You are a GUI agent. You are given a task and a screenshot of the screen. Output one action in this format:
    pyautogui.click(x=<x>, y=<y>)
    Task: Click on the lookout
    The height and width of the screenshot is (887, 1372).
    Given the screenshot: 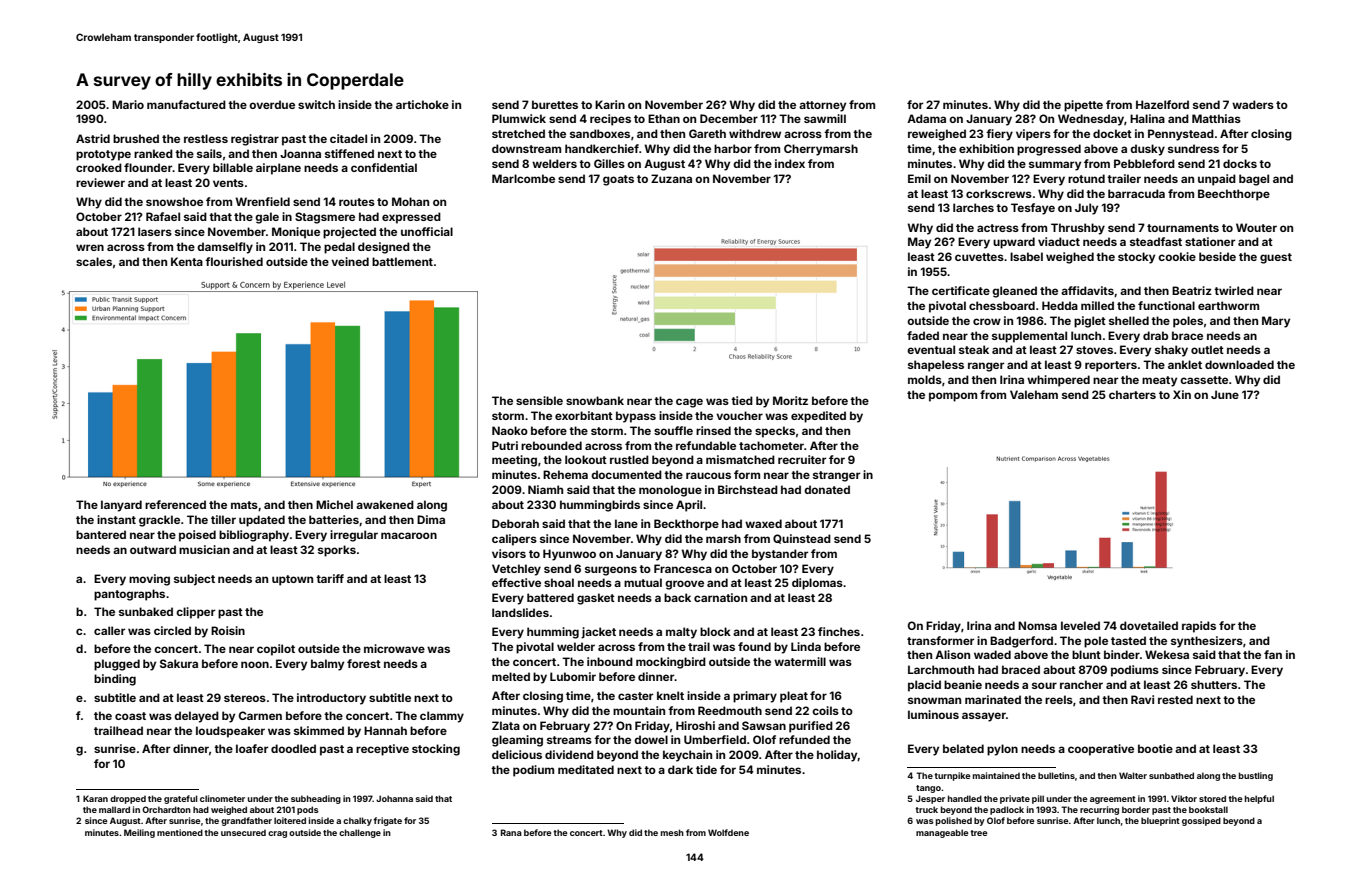 What is the action you would take?
    pyautogui.click(x=586, y=459)
